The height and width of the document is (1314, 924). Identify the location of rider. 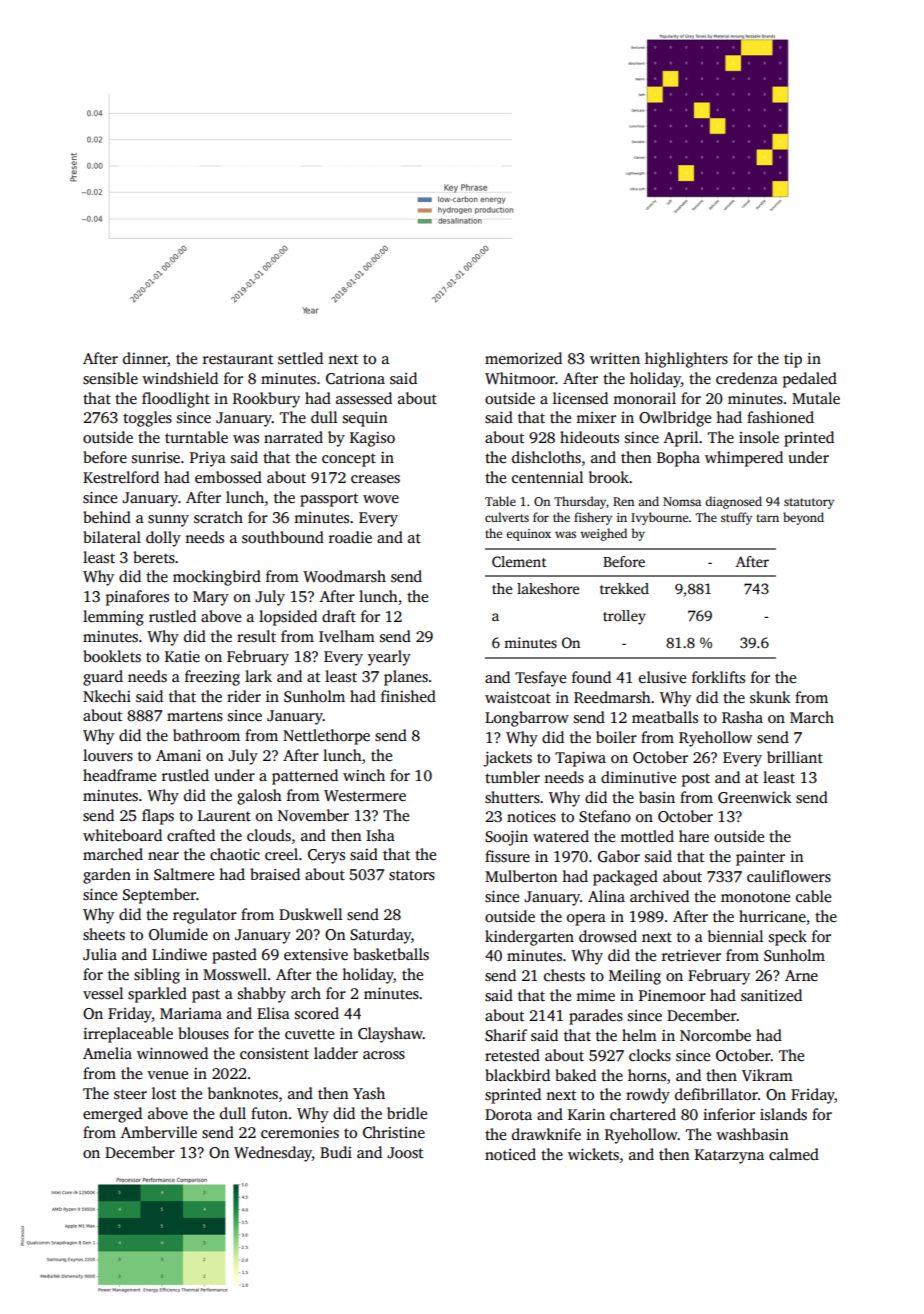
(244, 696).
